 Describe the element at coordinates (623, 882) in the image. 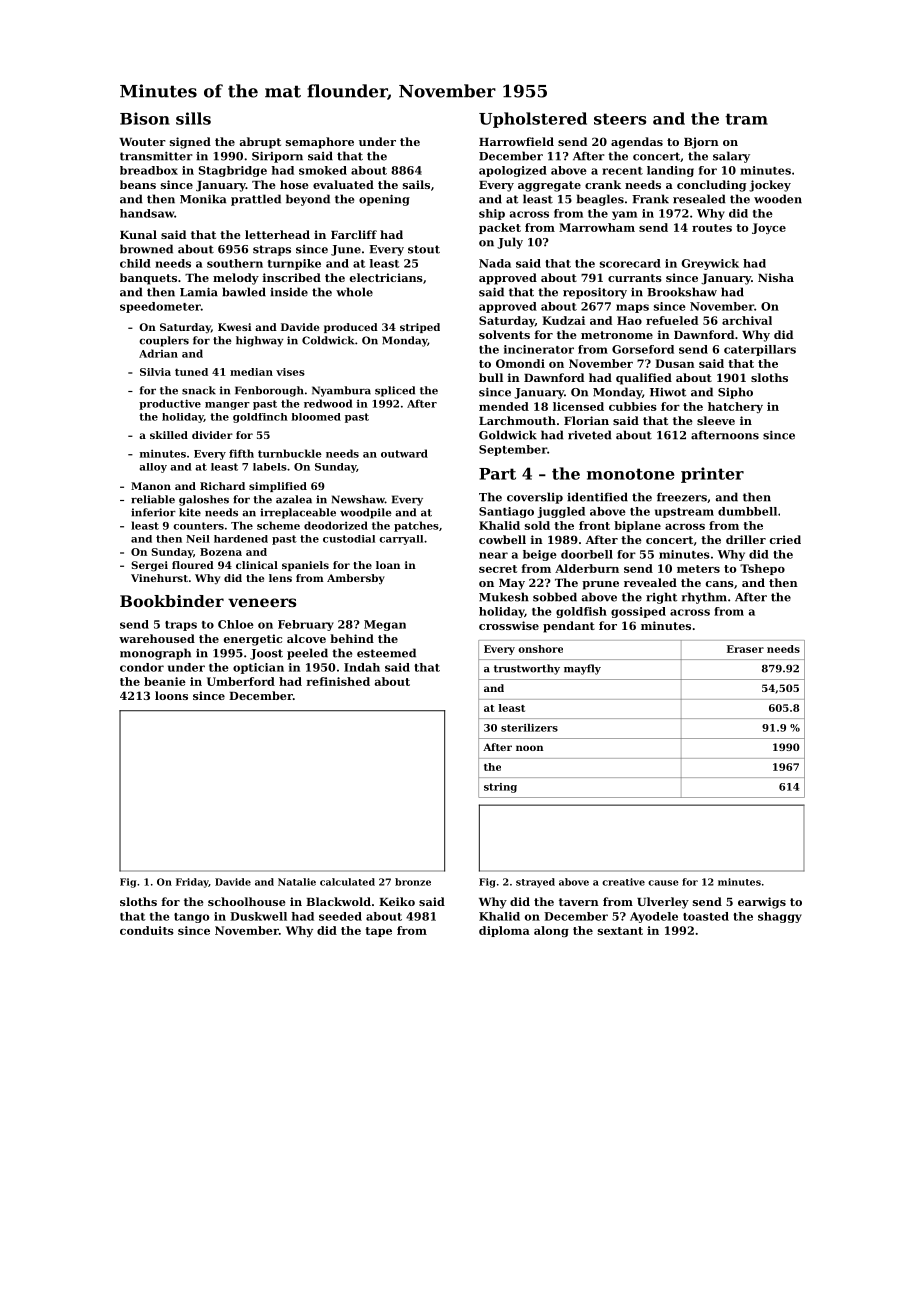

I see `creative` at that location.
